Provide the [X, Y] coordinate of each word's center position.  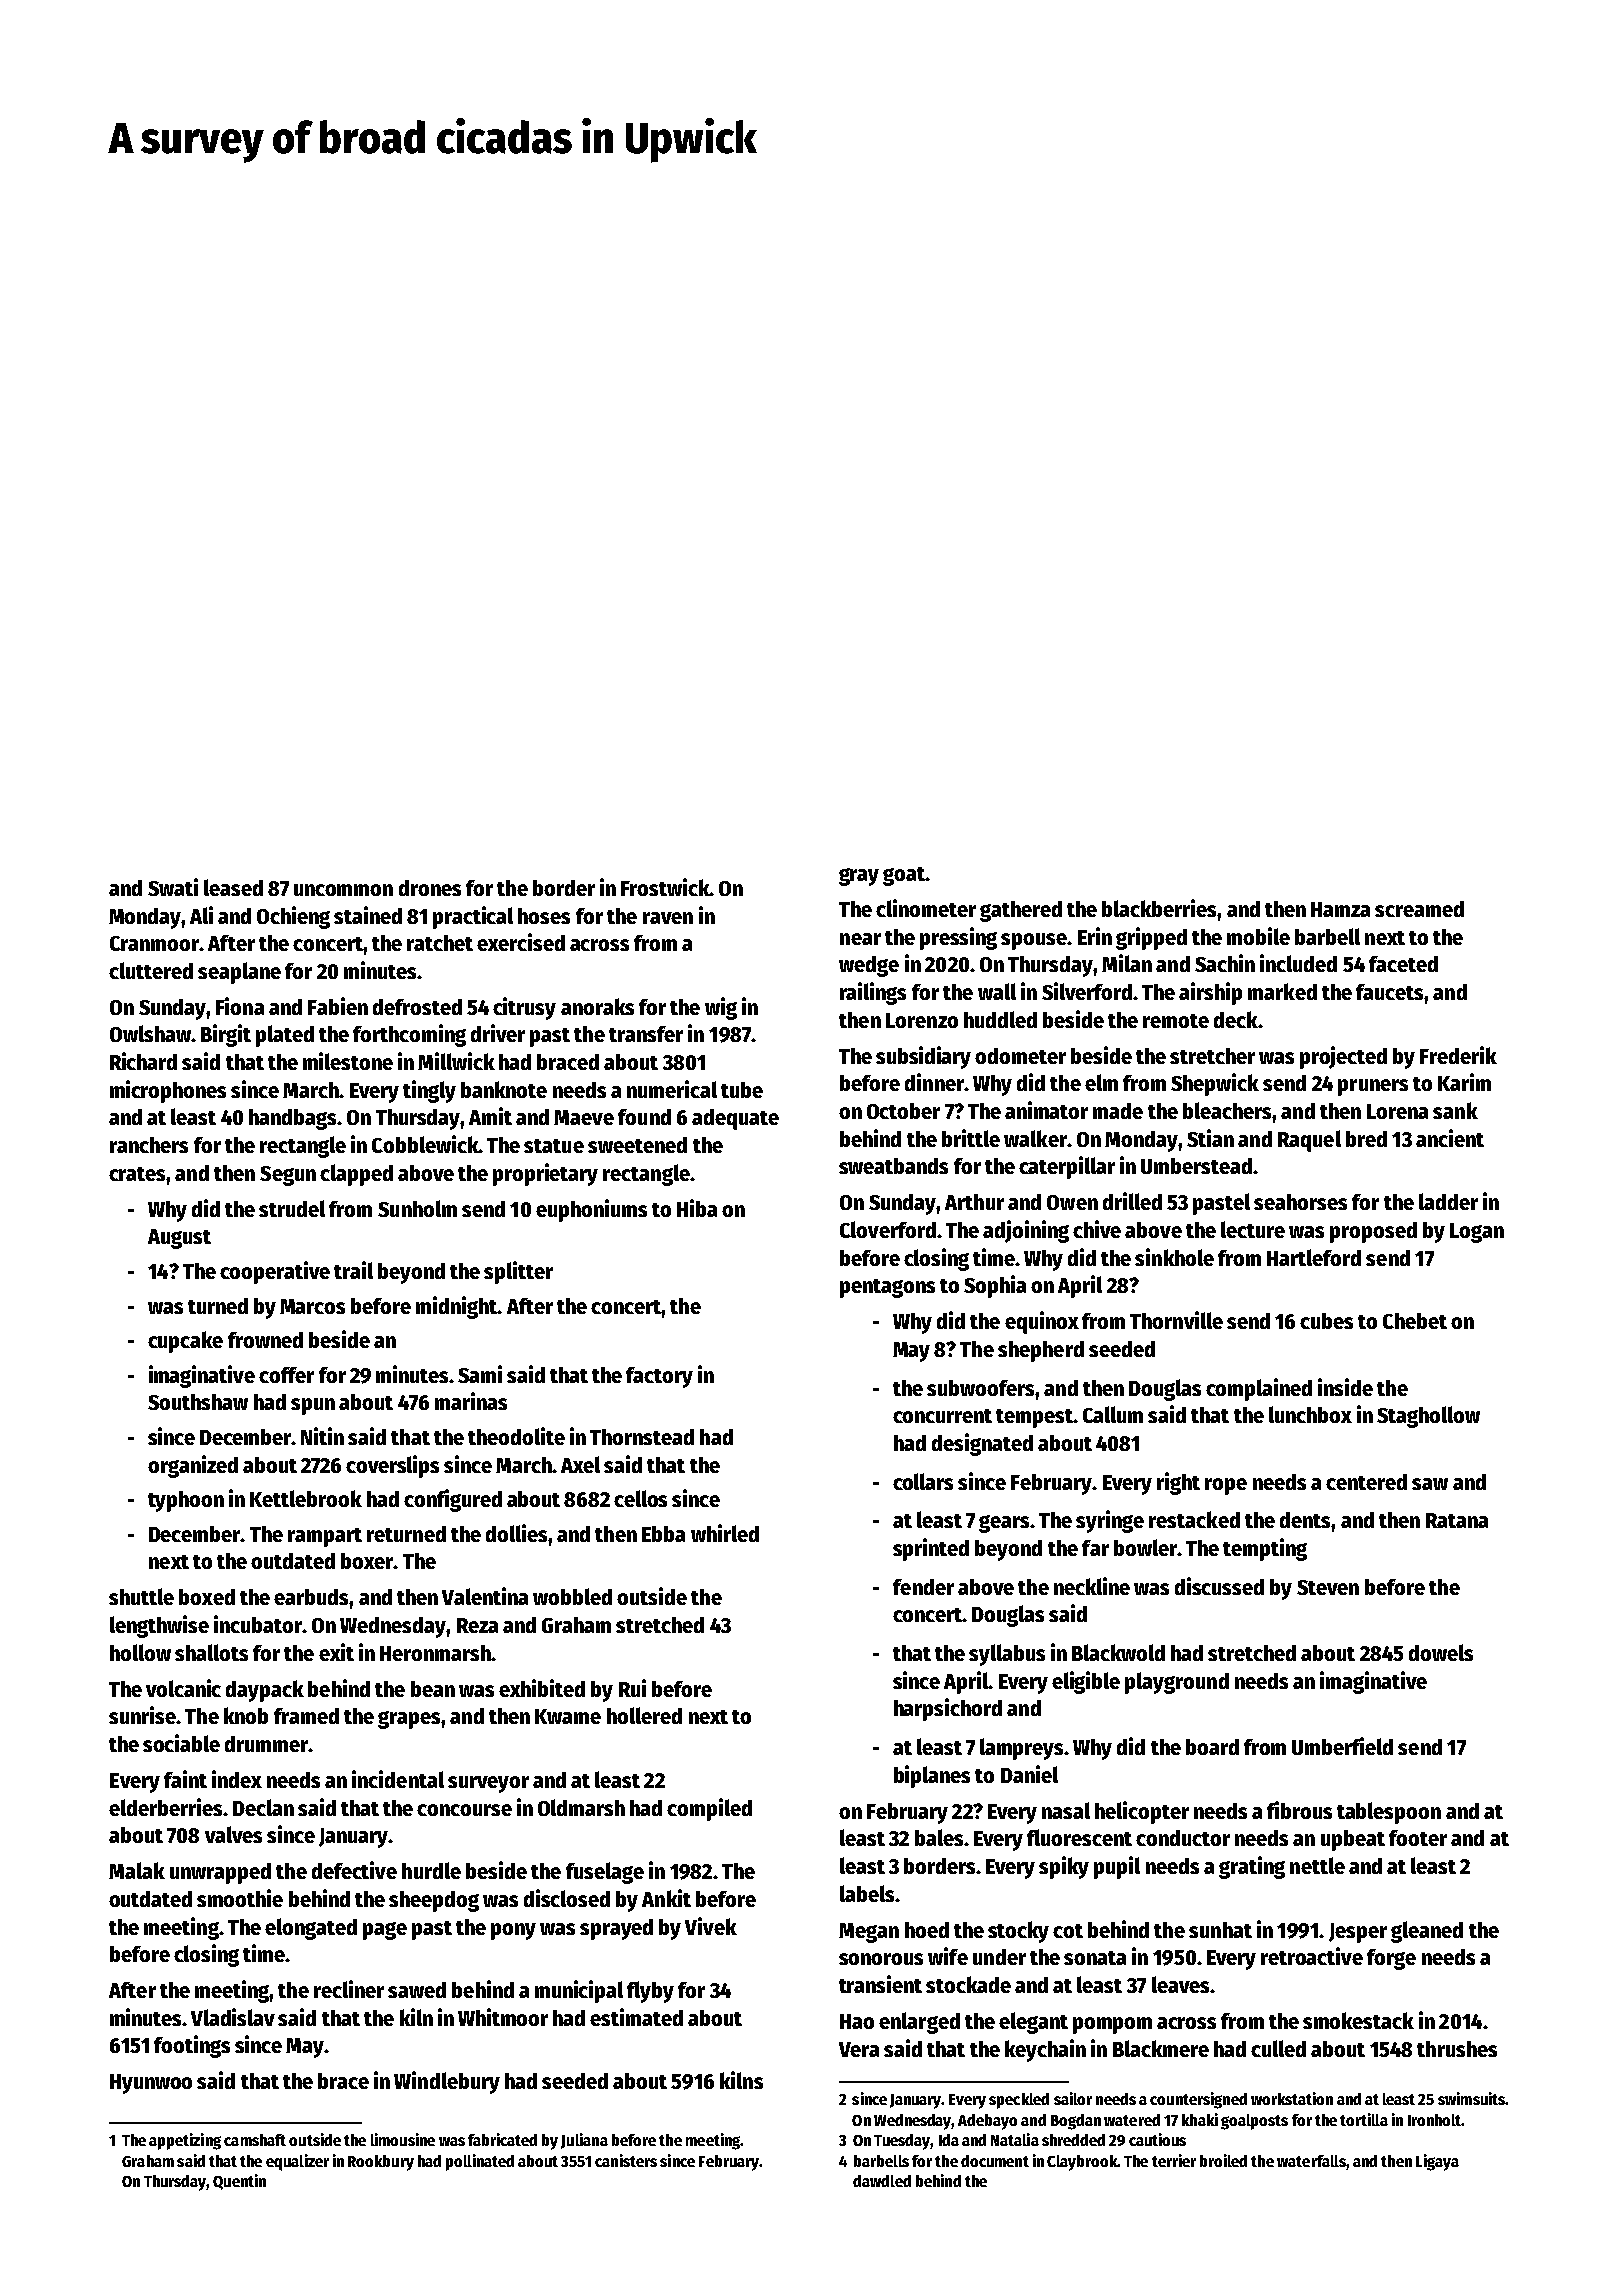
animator [1046, 1110]
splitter [518, 1272]
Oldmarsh [581, 1807]
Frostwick [665, 887]
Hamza [1340, 909]
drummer [267, 1744]
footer [1418, 1838]
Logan [1477, 1233]
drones [430, 888]
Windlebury [447, 2082]
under [999, 1957]
